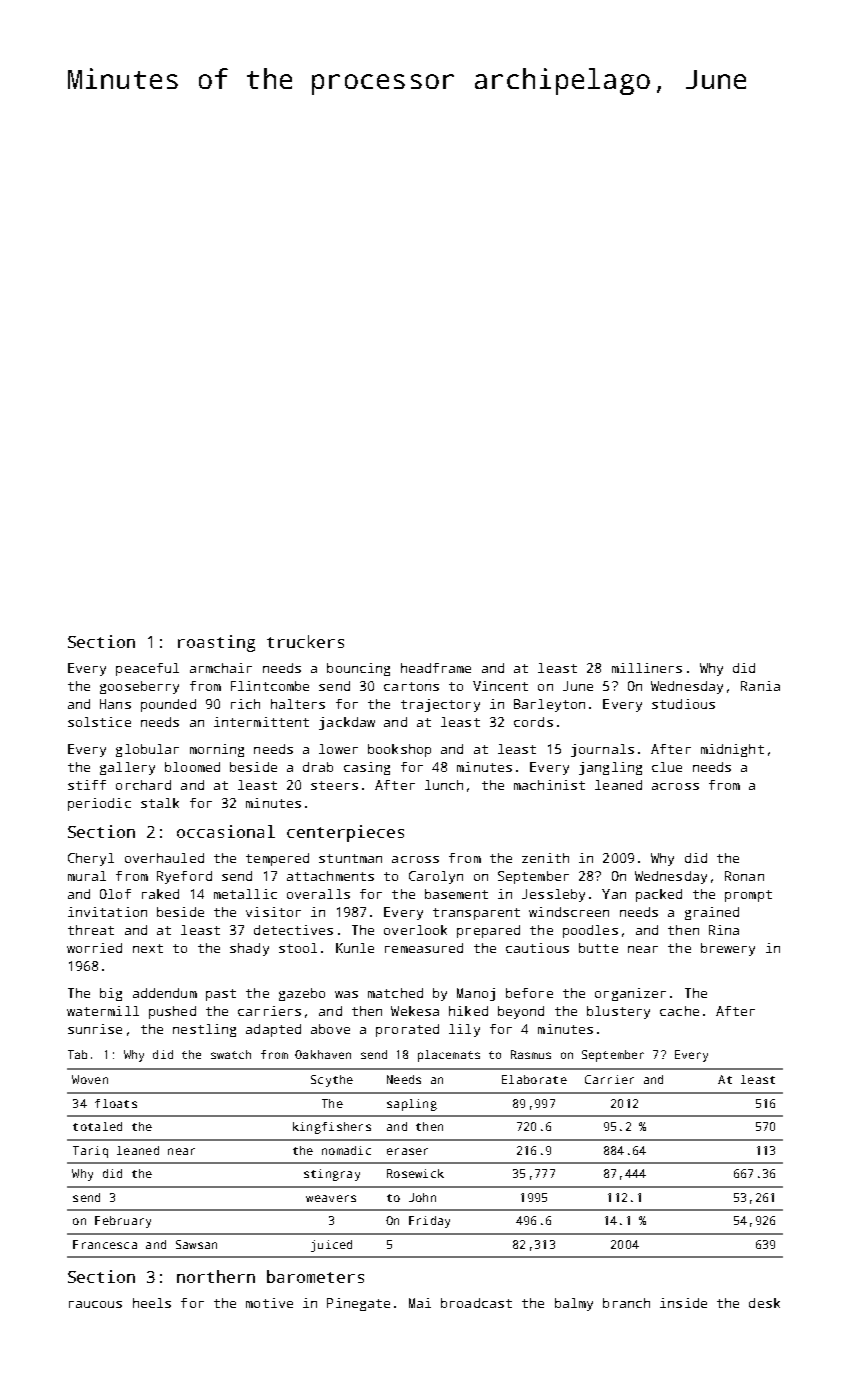 The height and width of the screenshot is (1400, 849). I want to click on totaled, so click(97, 1126).
